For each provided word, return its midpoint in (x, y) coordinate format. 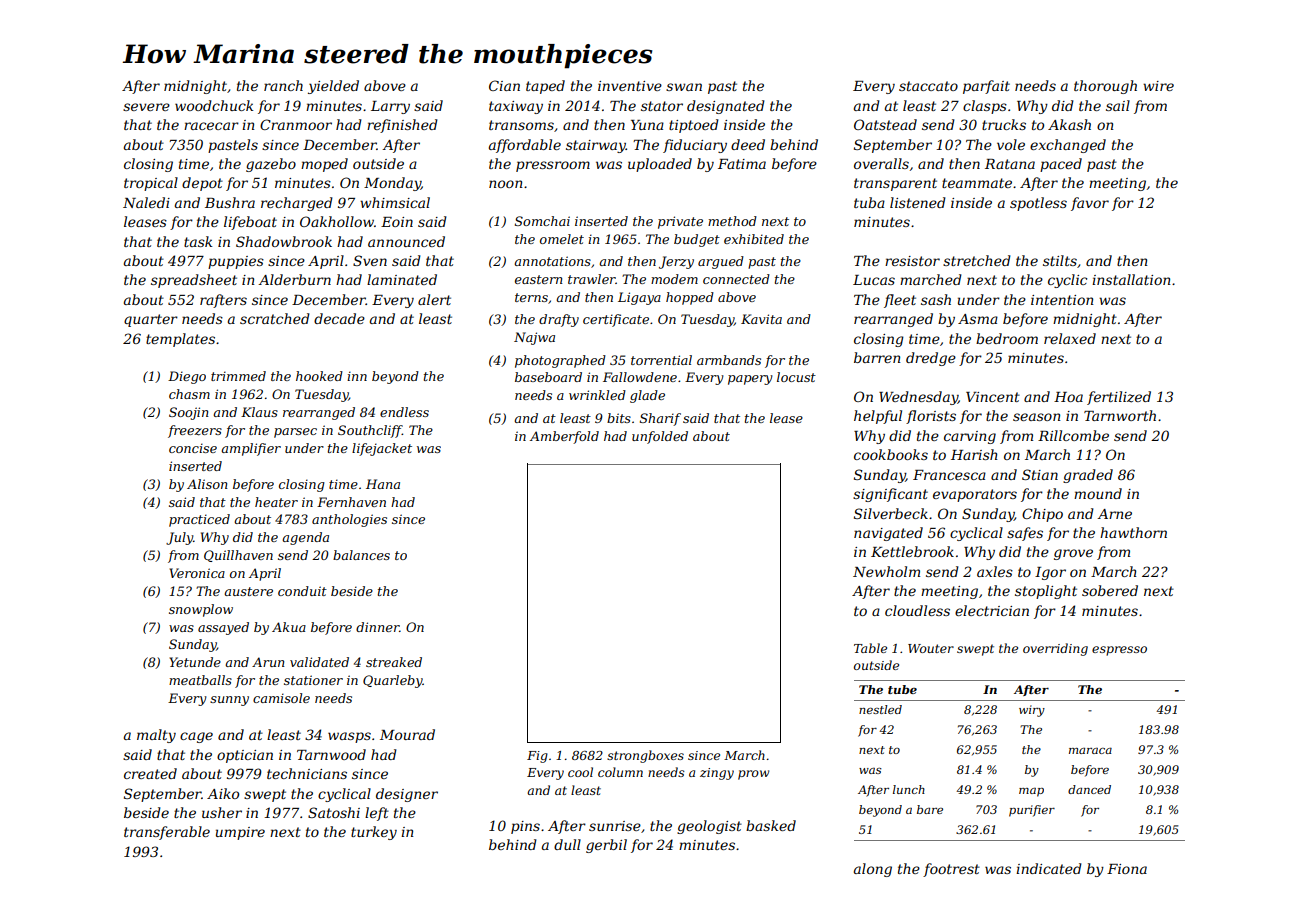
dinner (377, 627)
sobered (1110, 590)
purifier (1032, 811)
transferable (167, 833)
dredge (931, 359)
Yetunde (195, 662)
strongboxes (645, 756)
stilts (1060, 260)
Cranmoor (296, 124)
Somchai (542, 221)
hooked (319, 376)
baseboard (548, 377)
